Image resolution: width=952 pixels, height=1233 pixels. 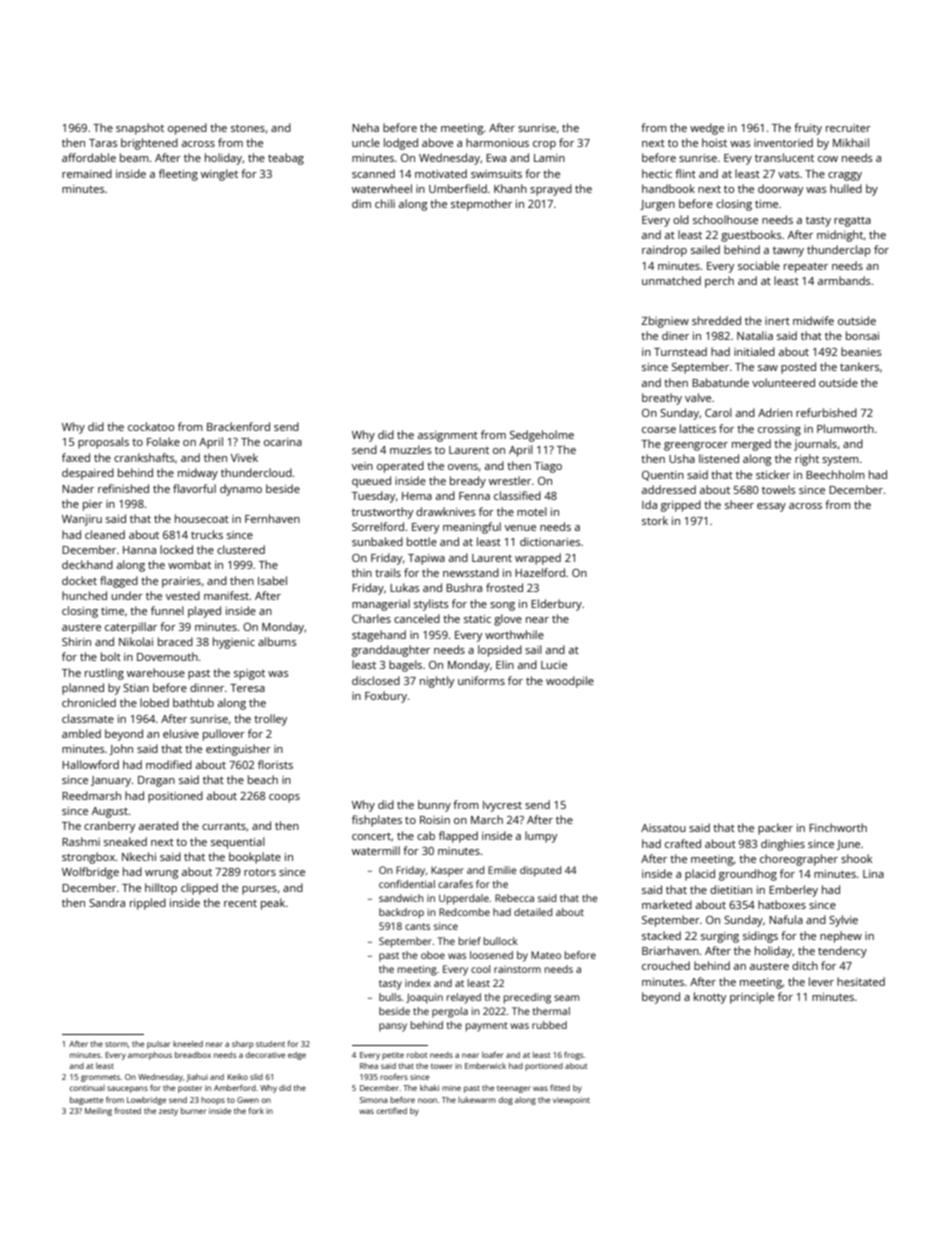 I want to click on breadbox, so click(x=193, y=1055).
